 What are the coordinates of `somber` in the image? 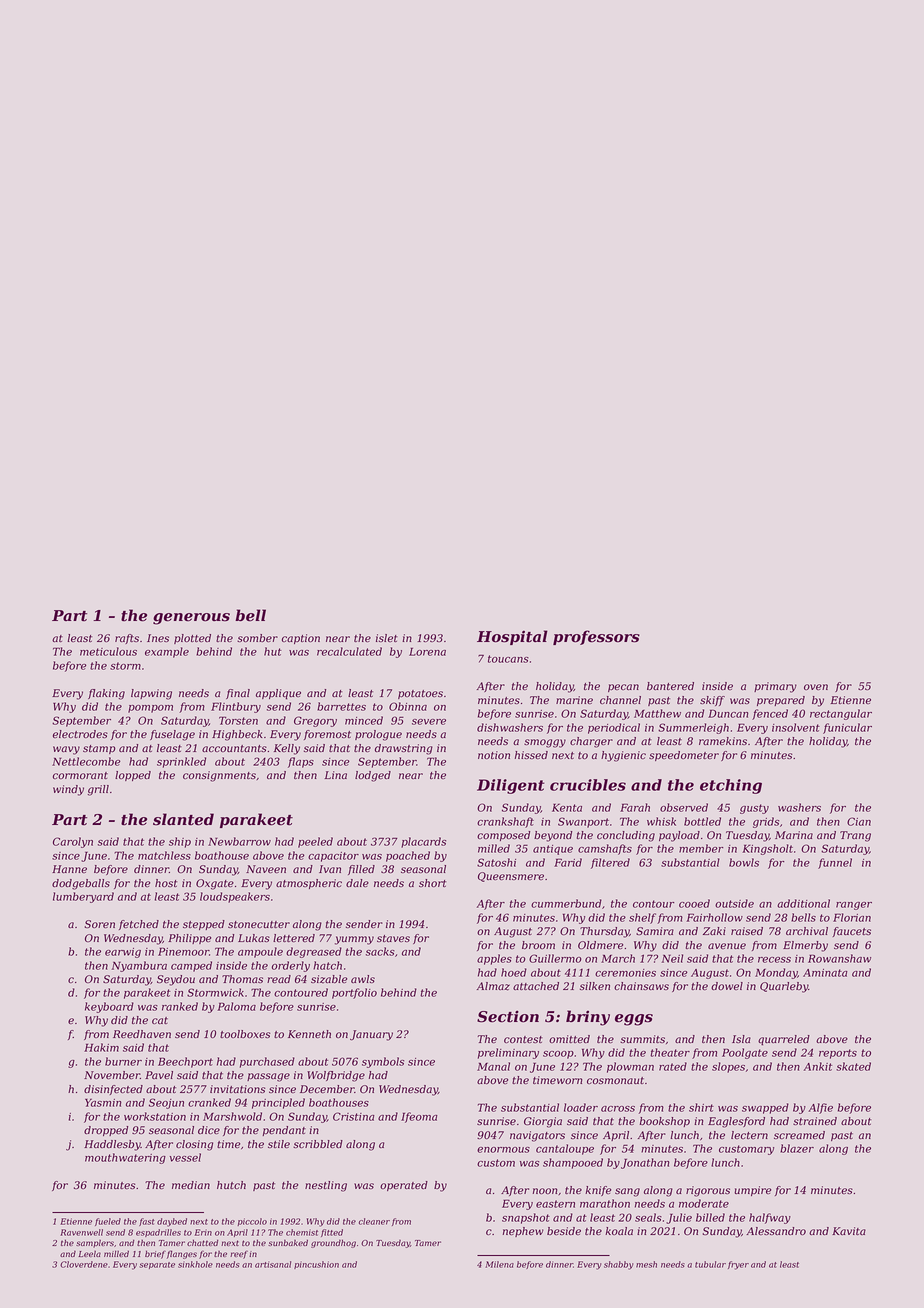 It's located at (257, 638).
